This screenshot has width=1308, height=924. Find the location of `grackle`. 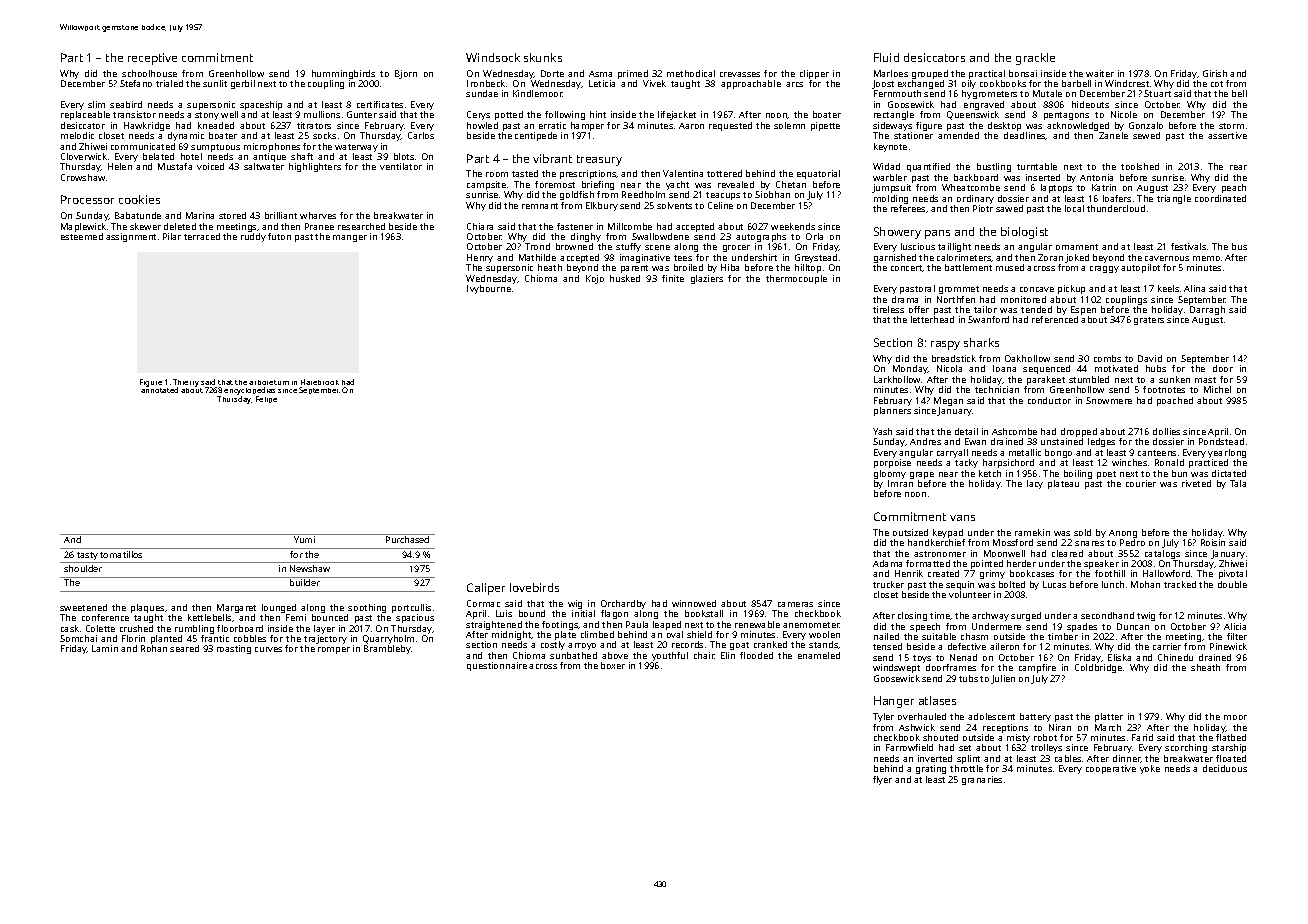

grackle is located at coordinates (1035, 59).
